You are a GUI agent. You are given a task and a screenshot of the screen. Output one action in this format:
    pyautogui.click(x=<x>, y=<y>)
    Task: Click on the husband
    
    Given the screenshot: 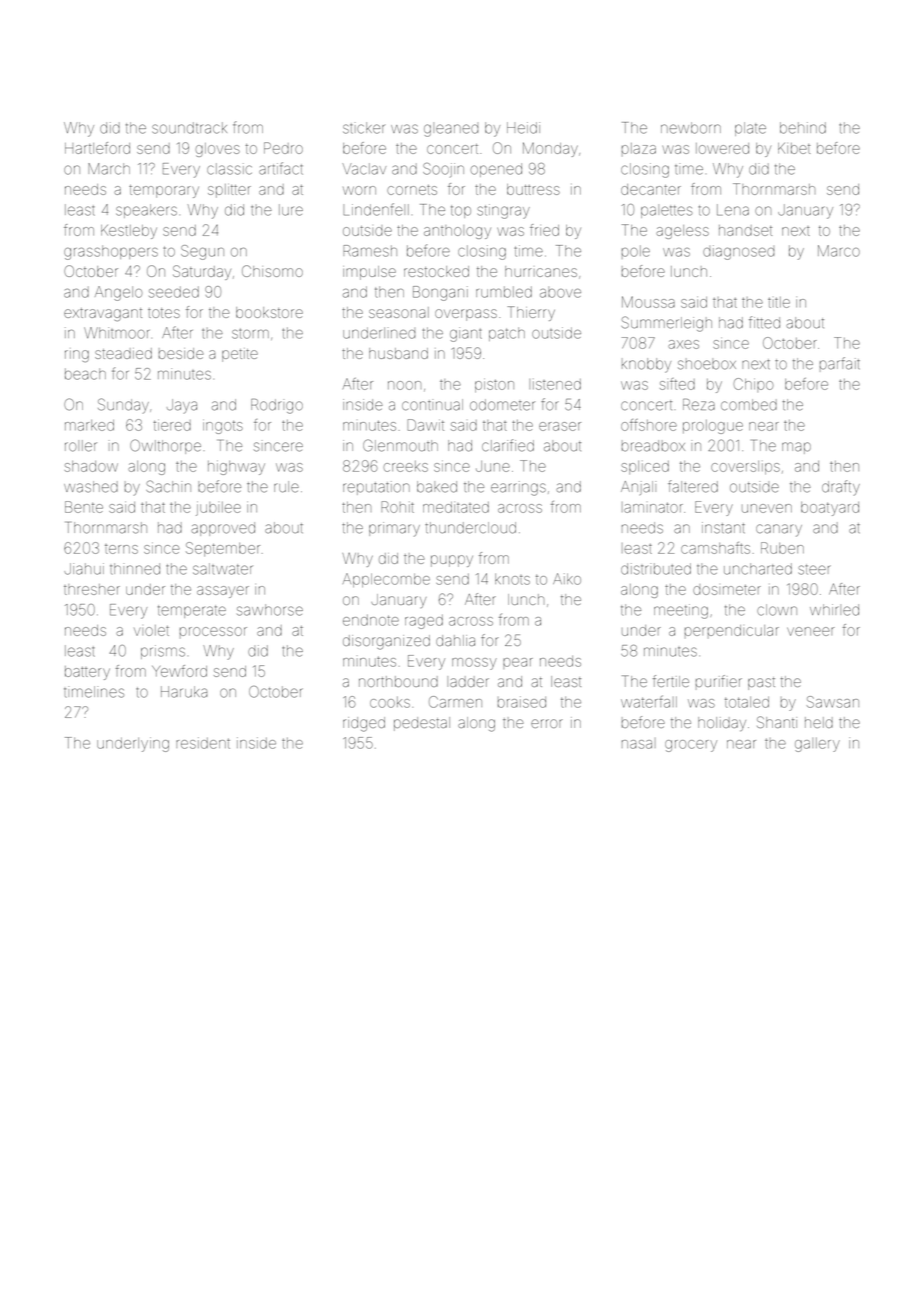 What is the action you would take?
    pyautogui.click(x=398, y=353)
